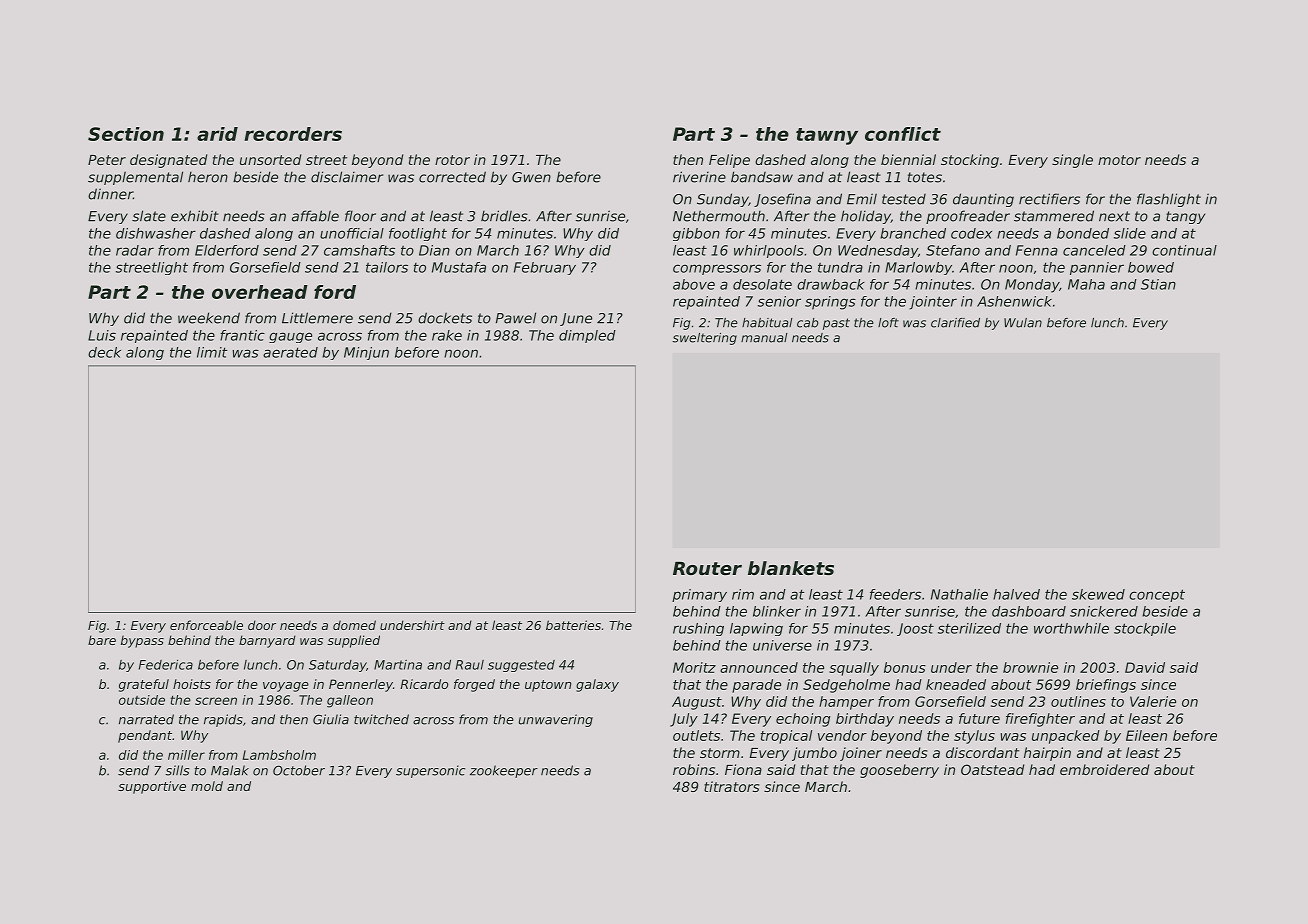 This screenshot has height=924, width=1308. I want to click on domed, so click(354, 625).
